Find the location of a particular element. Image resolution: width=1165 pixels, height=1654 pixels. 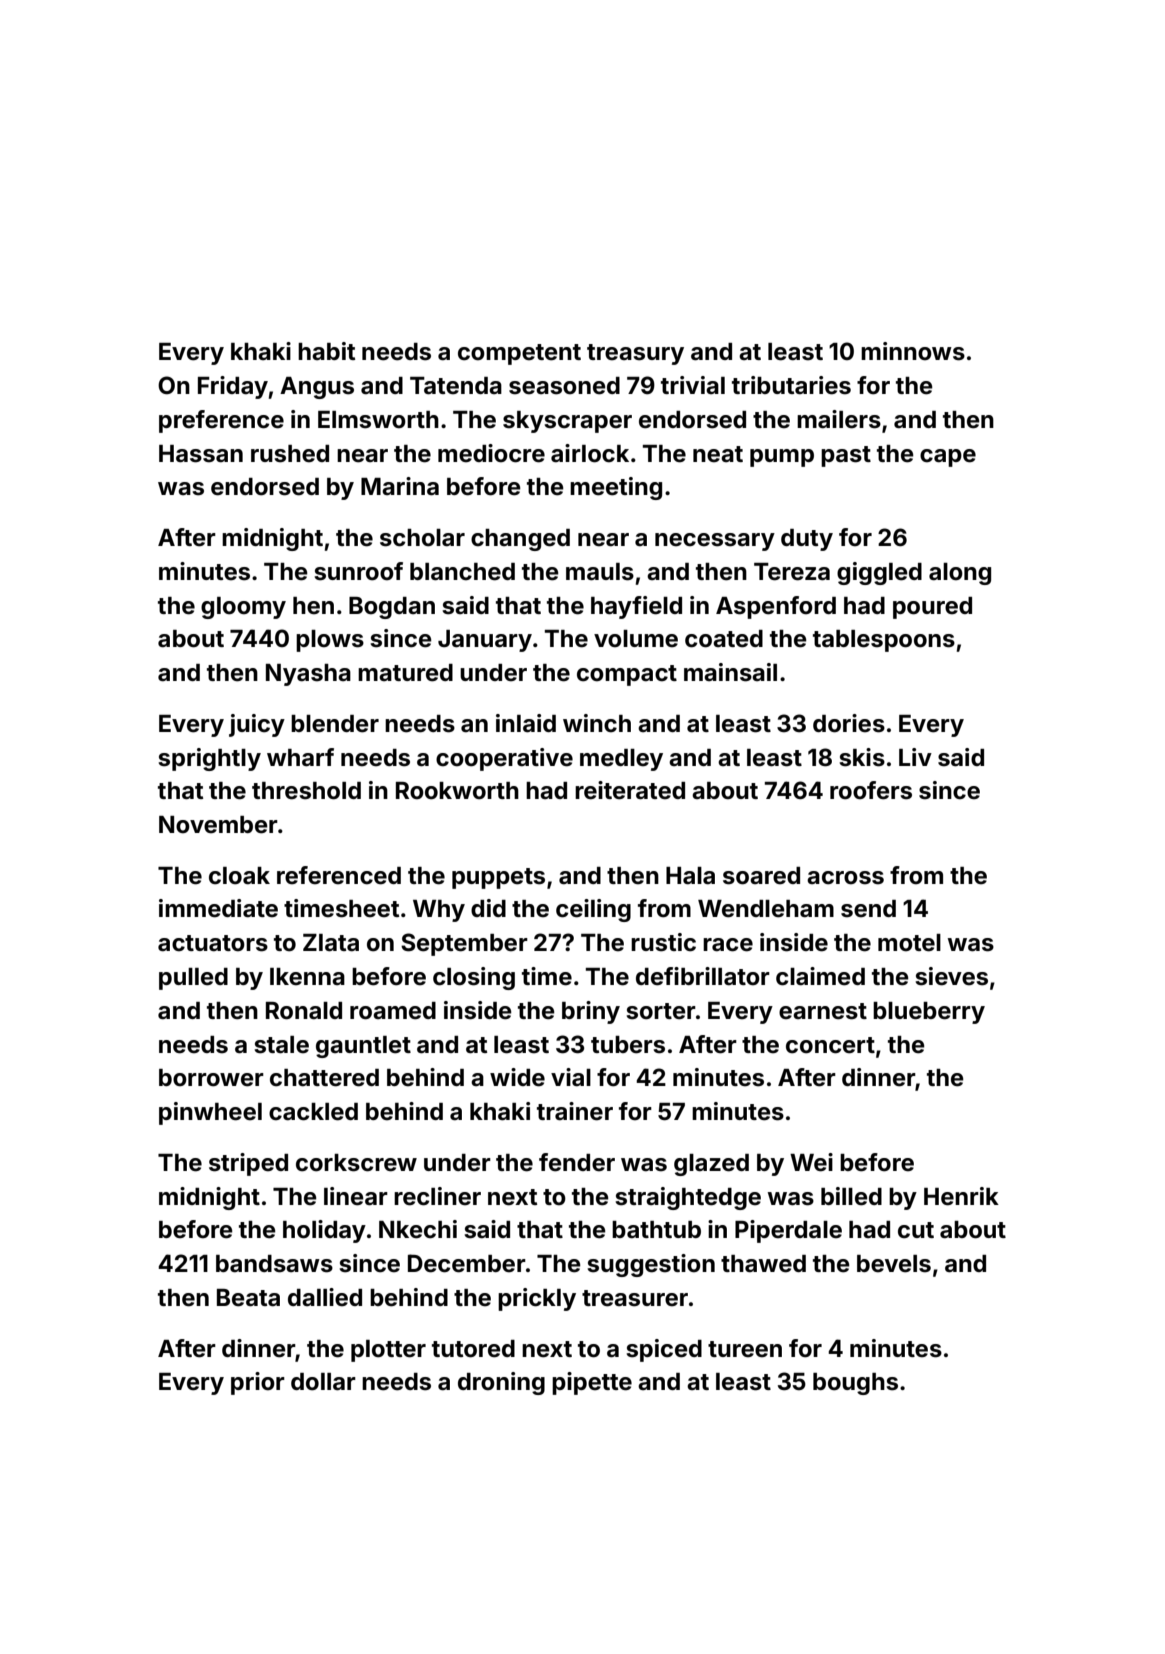

cackled is located at coordinates (313, 1112).
